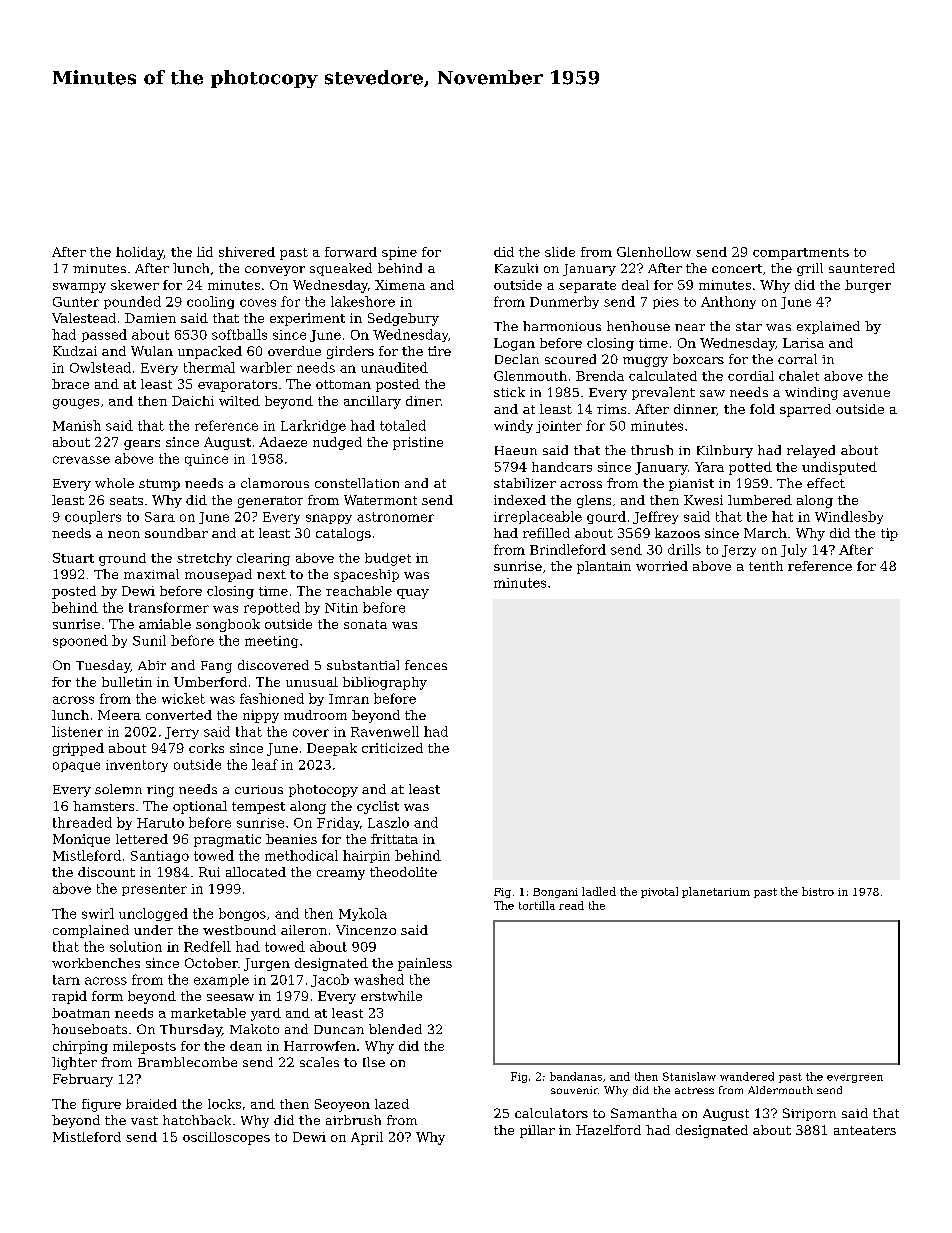 This document has height=1233, width=952. I want to click on constellation, so click(357, 483).
